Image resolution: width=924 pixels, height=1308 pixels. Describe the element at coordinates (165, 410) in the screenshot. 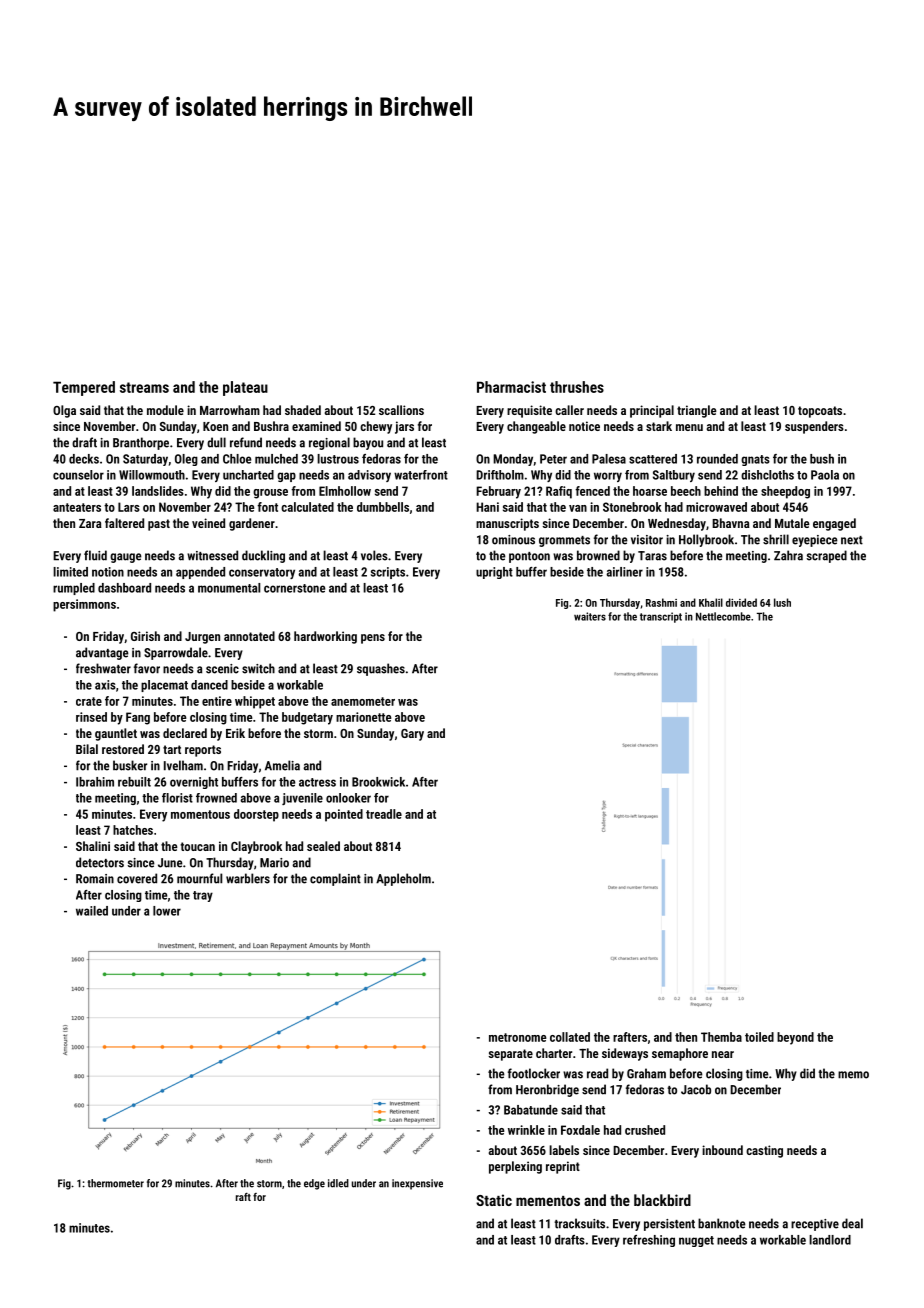

I see `module` at that location.
